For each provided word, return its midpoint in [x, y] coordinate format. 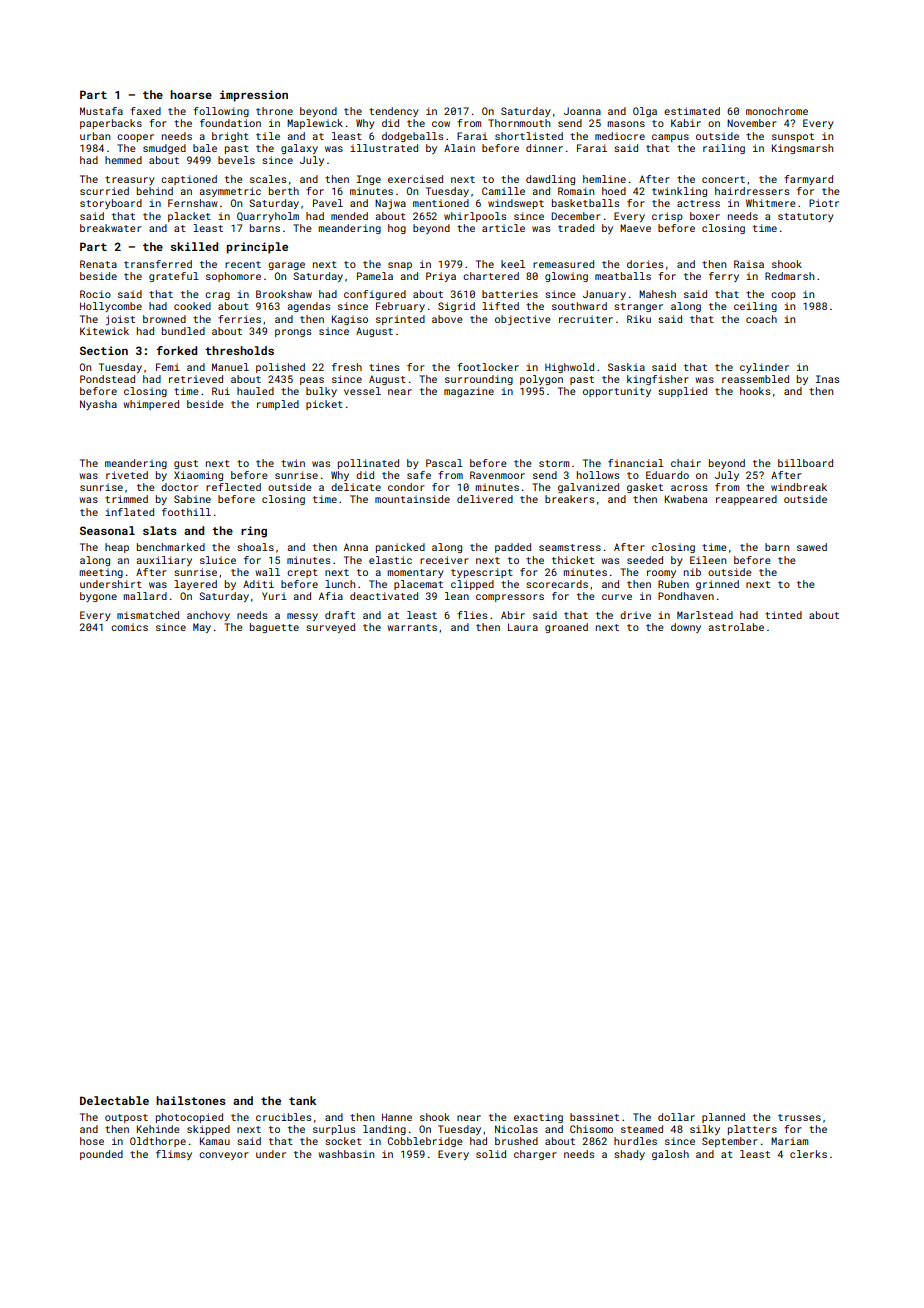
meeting [101, 573]
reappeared [746, 500]
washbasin [346, 1154]
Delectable [114, 1100]
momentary [415, 573]
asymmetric [230, 192]
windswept [516, 204]
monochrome [777, 111]
